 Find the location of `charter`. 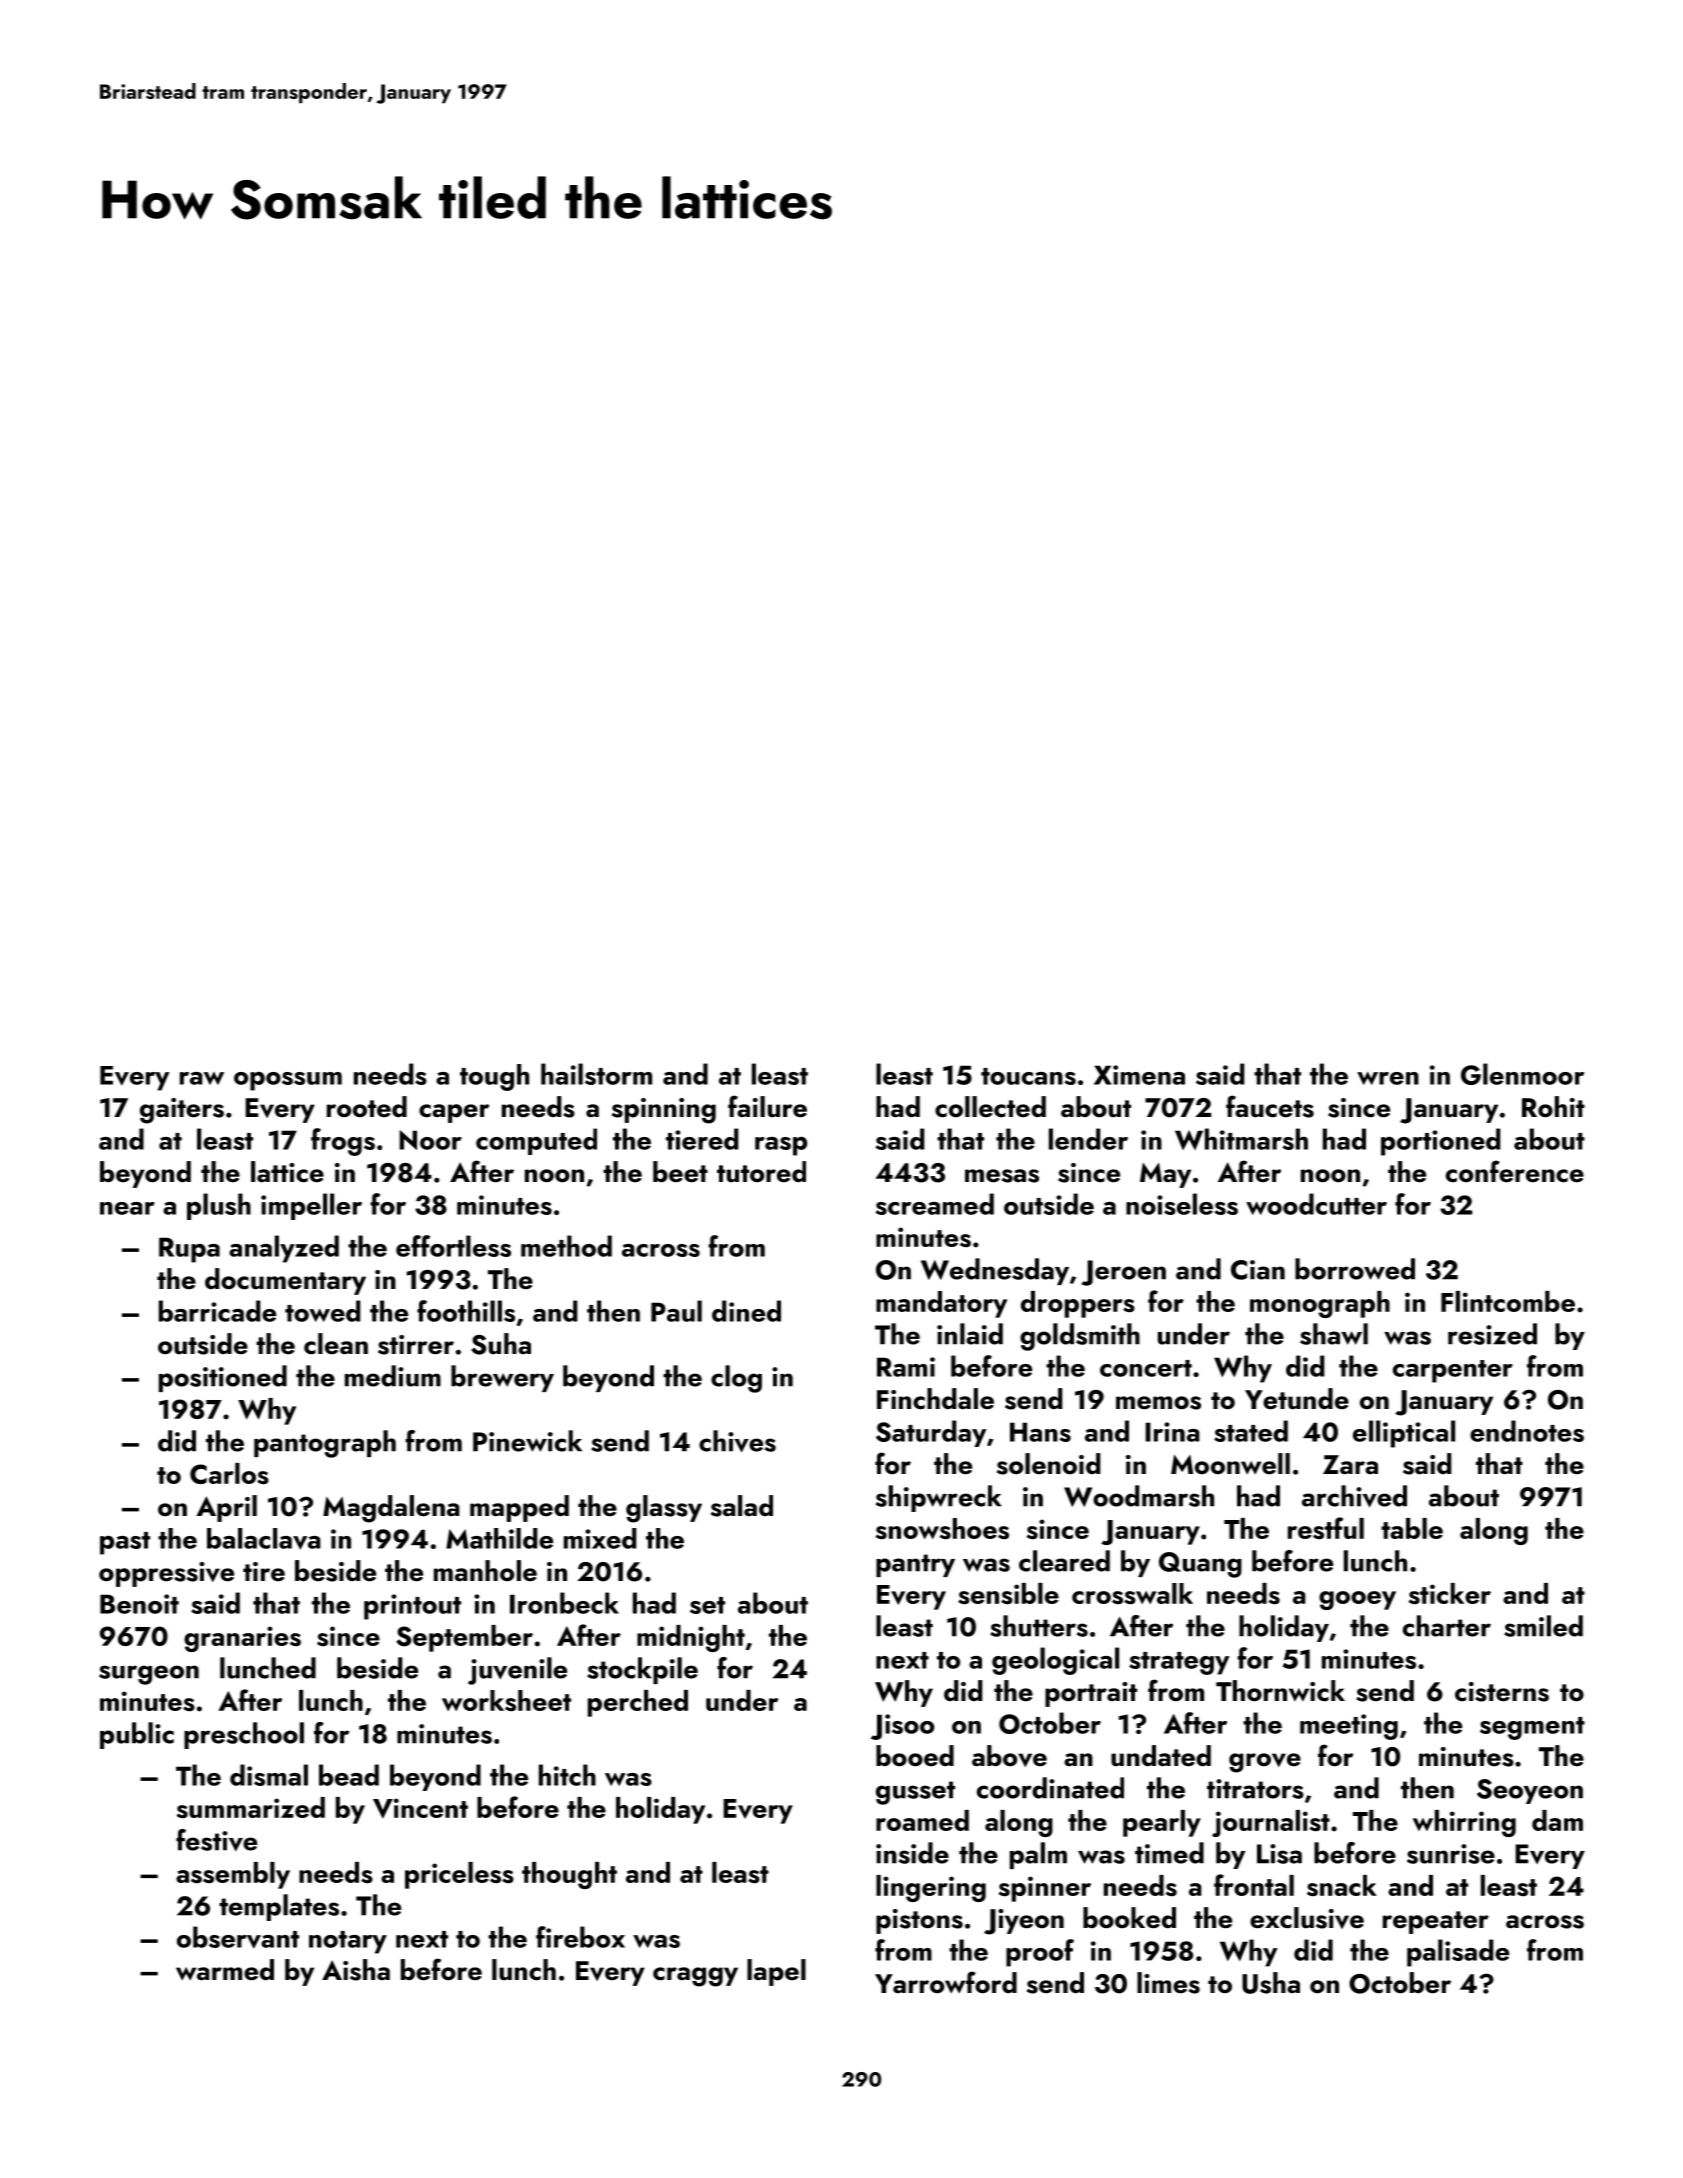

charter is located at coordinates (1447, 1626).
